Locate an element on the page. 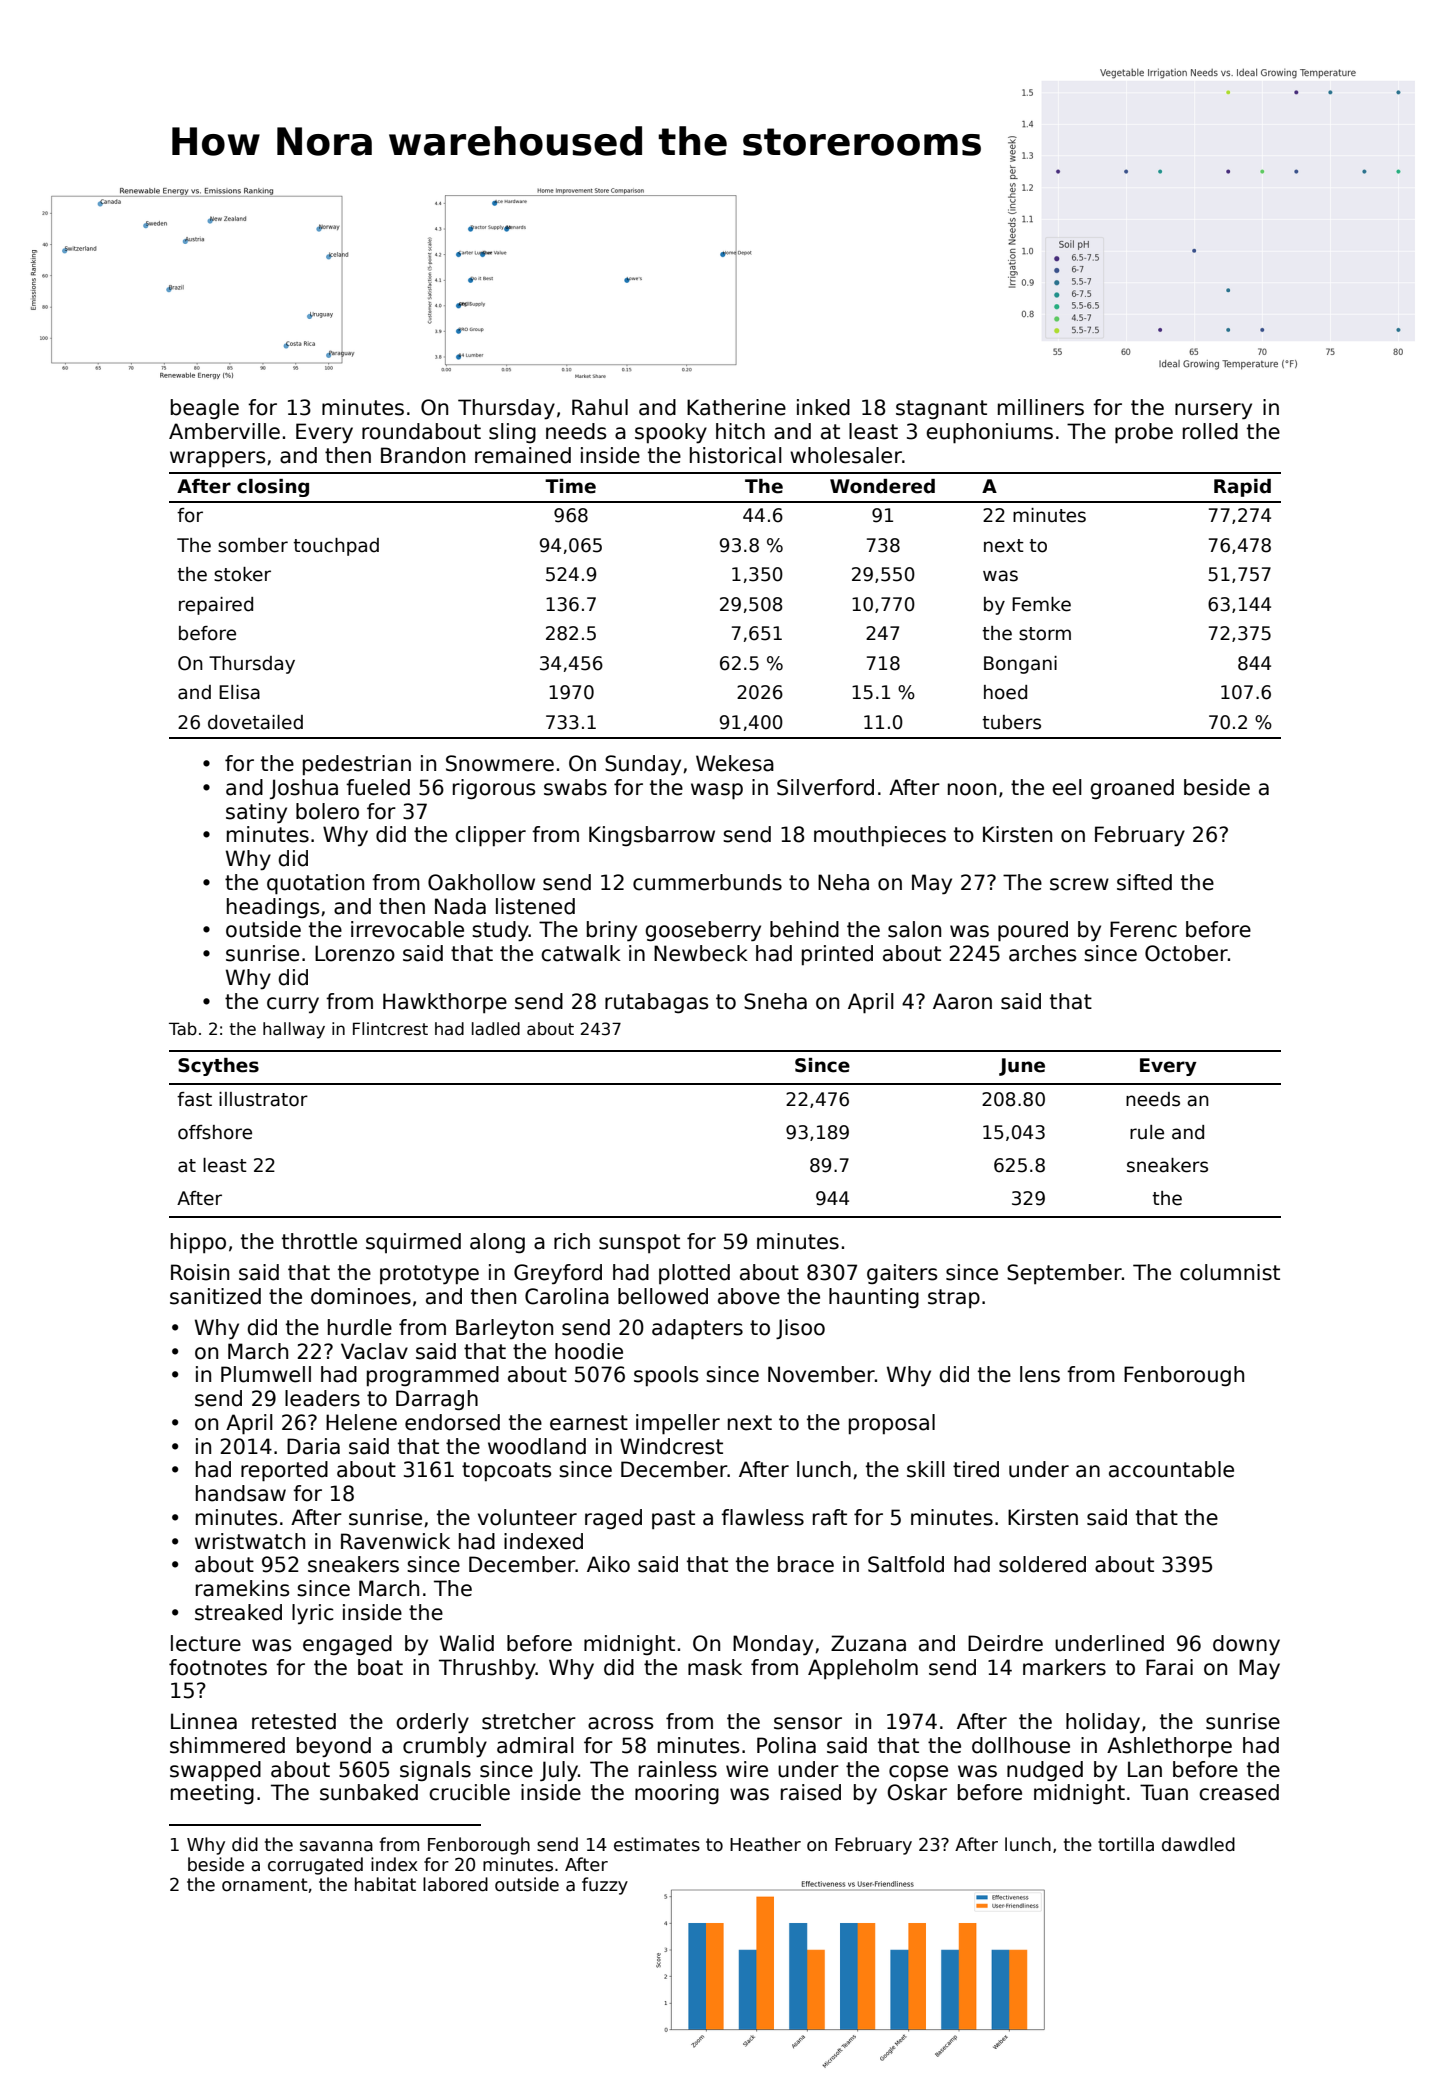 The width and height of the image is (1450, 2100). Snowmere is located at coordinates (500, 763).
